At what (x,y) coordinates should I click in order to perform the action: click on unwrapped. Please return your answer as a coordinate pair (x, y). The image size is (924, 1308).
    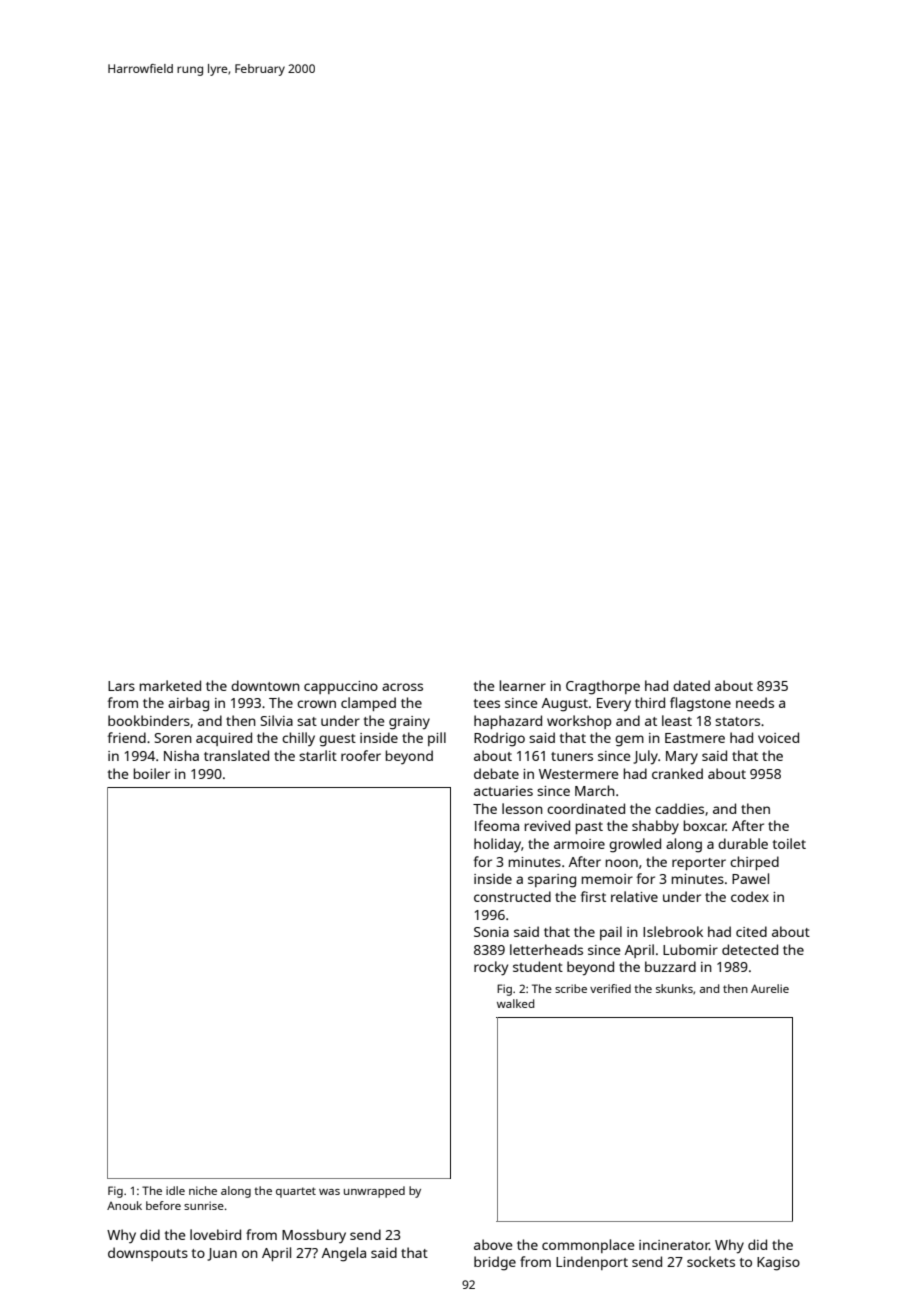
    Looking at the image, I should click on (374, 1192).
